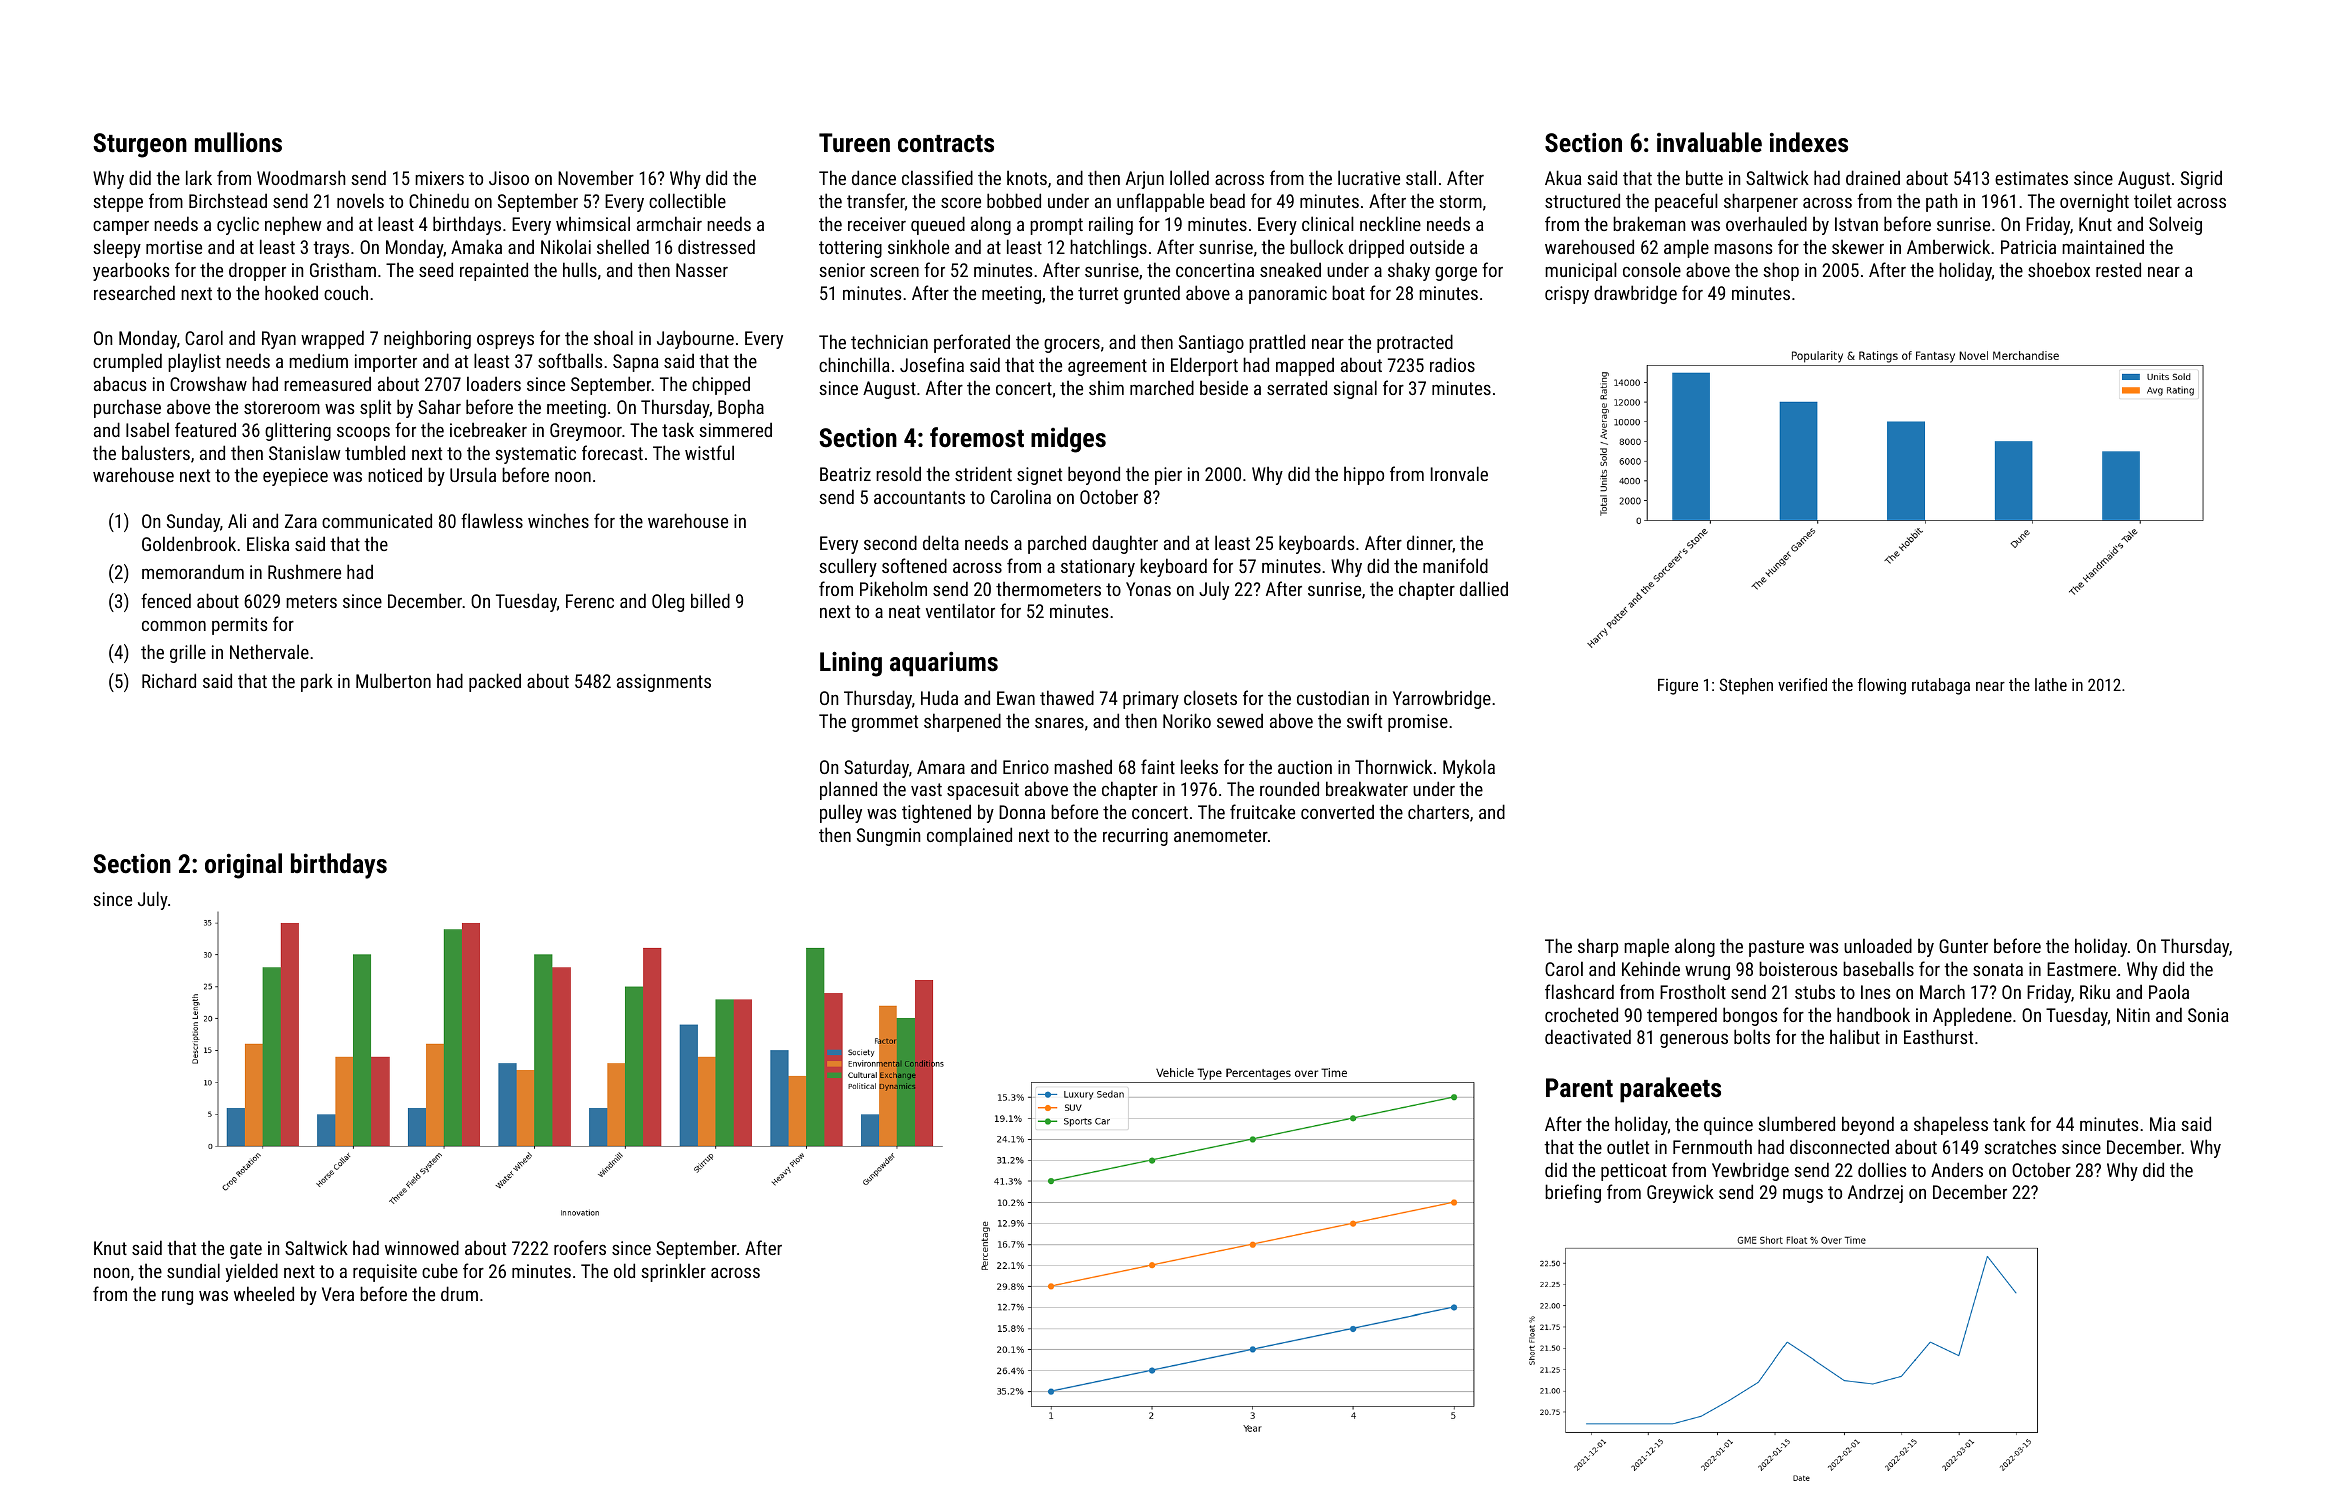  I want to click on custodian, so click(1333, 697).
